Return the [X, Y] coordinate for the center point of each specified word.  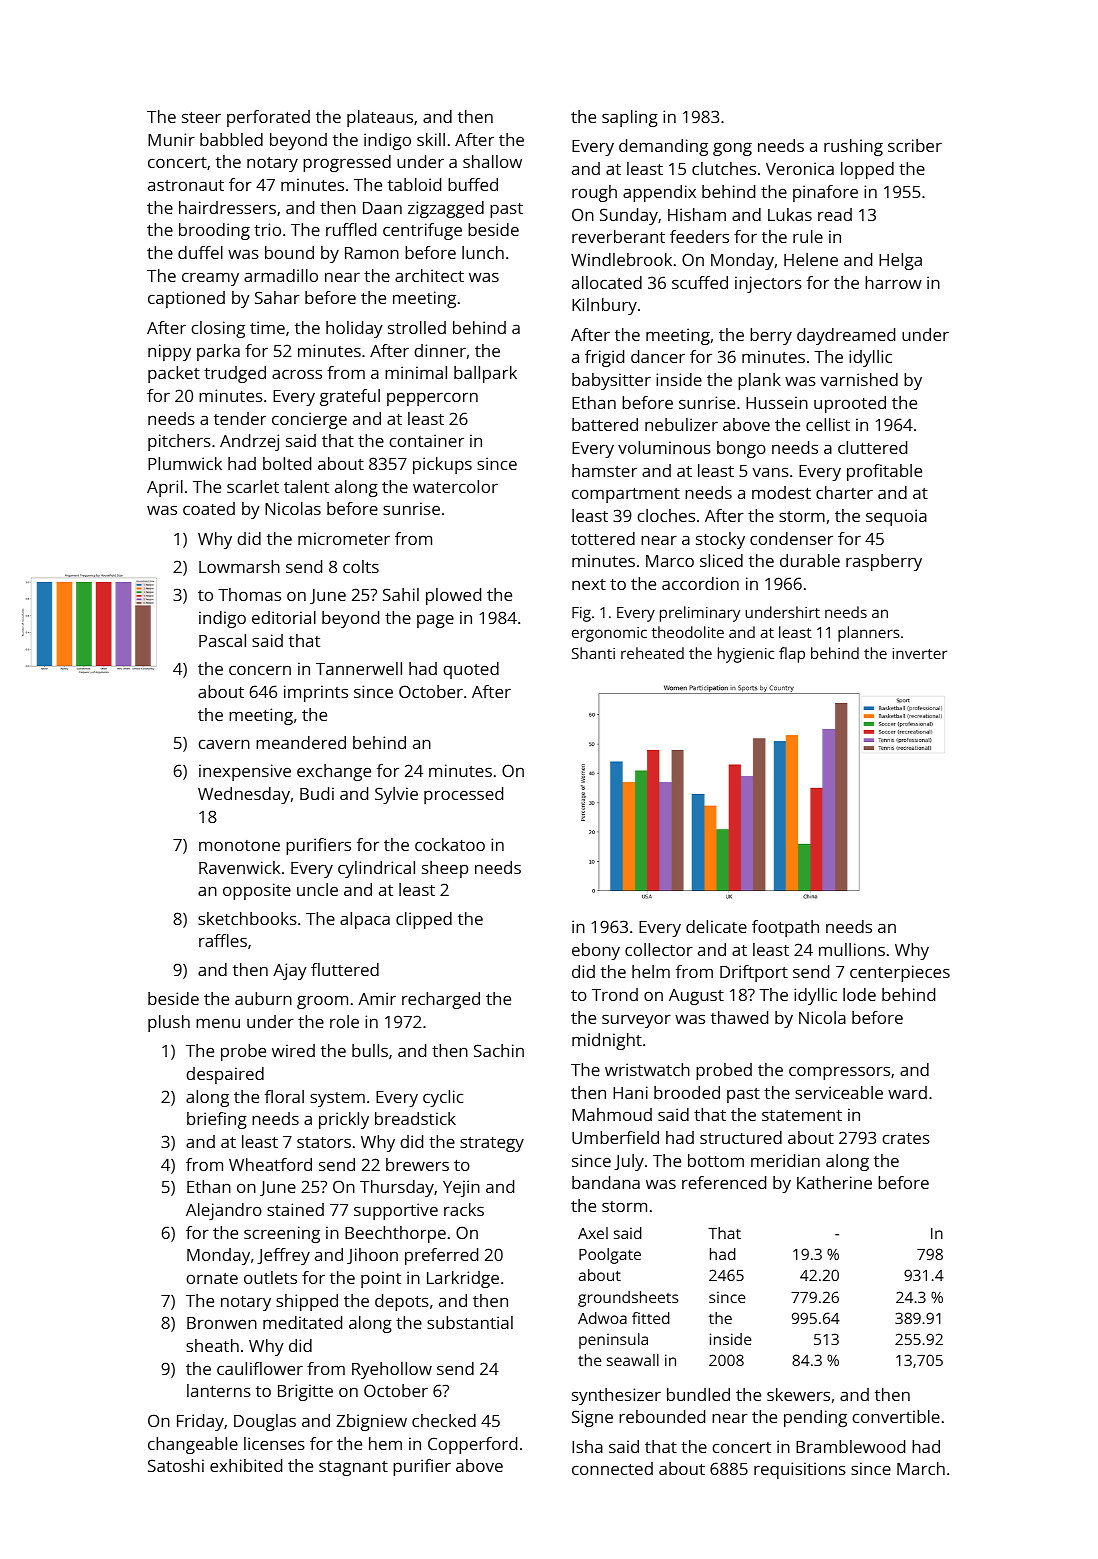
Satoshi [176, 1465]
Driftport [754, 973]
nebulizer [681, 424]
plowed [453, 596]
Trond [615, 994]
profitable [884, 472]
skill [431, 139]
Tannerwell [359, 668]
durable [810, 560]
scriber [915, 145]
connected [612, 1468]
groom [322, 1002]
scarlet [253, 486]
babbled [231, 139]
